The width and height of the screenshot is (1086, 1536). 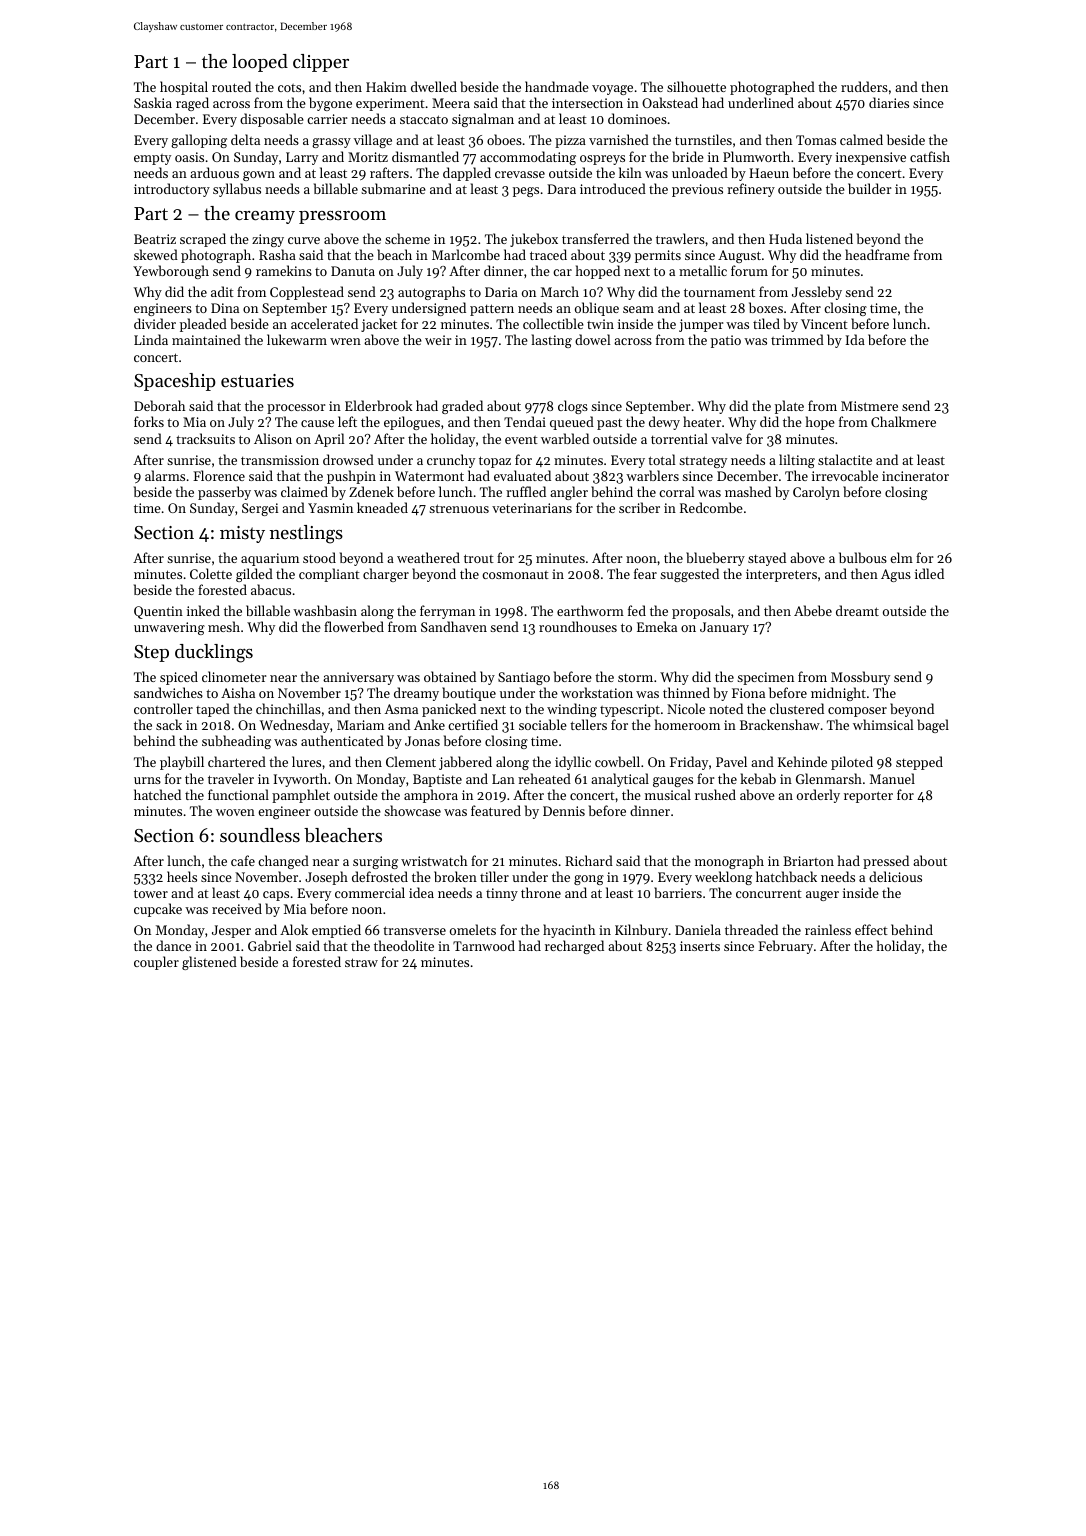 I want to click on transmission, so click(x=280, y=460).
